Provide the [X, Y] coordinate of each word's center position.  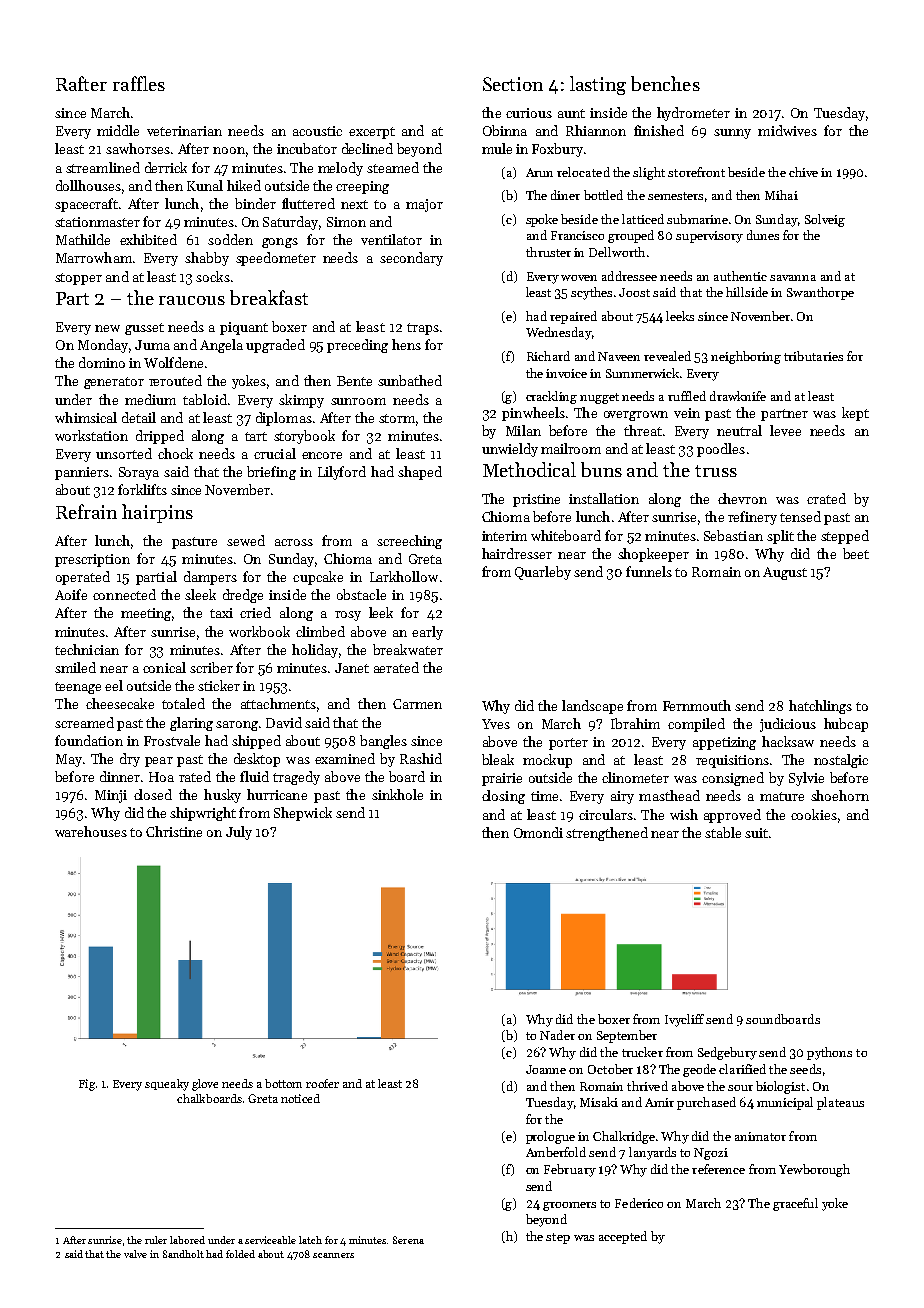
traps [423, 329]
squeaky [167, 1085]
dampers [210, 578]
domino [102, 362]
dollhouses [88, 185]
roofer [322, 1083]
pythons [829, 1053]
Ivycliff [684, 1020]
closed [153, 794]
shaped [420, 473]
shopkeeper [653, 555]
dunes [763, 235]
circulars [606, 814]
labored [187, 1240]
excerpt [372, 133]
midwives [787, 130]
